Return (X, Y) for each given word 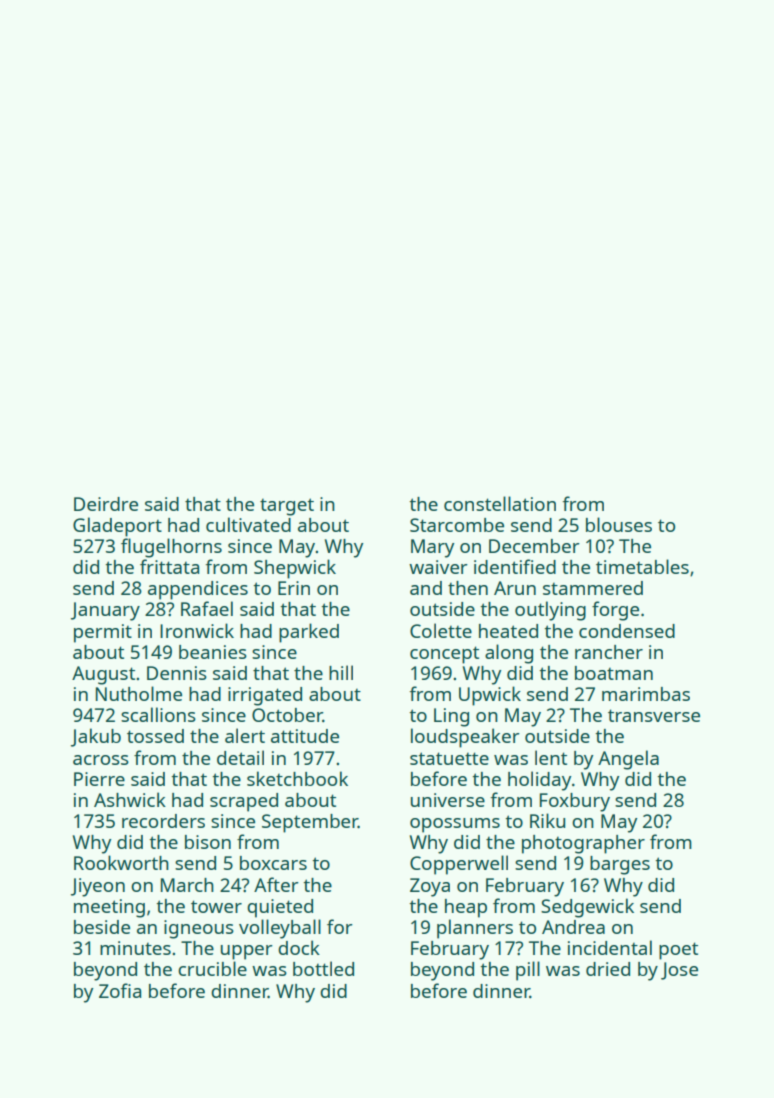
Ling (451, 717)
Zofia (120, 990)
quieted (280, 908)
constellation (500, 503)
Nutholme (139, 693)
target (287, 507)
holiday (540, 781)
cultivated (248, 524)
